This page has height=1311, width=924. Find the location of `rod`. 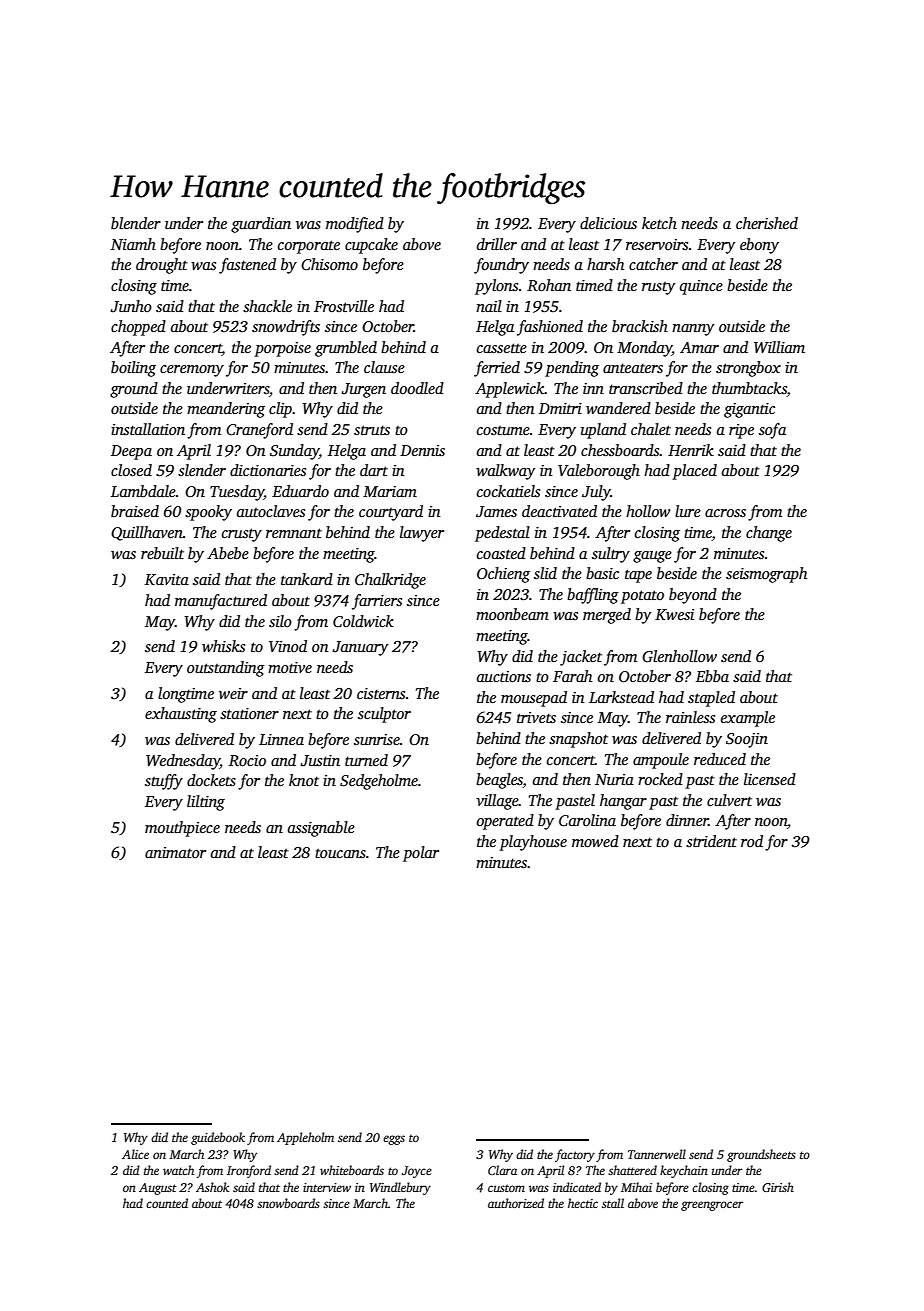

rod is located at coordinates (752, 841).
